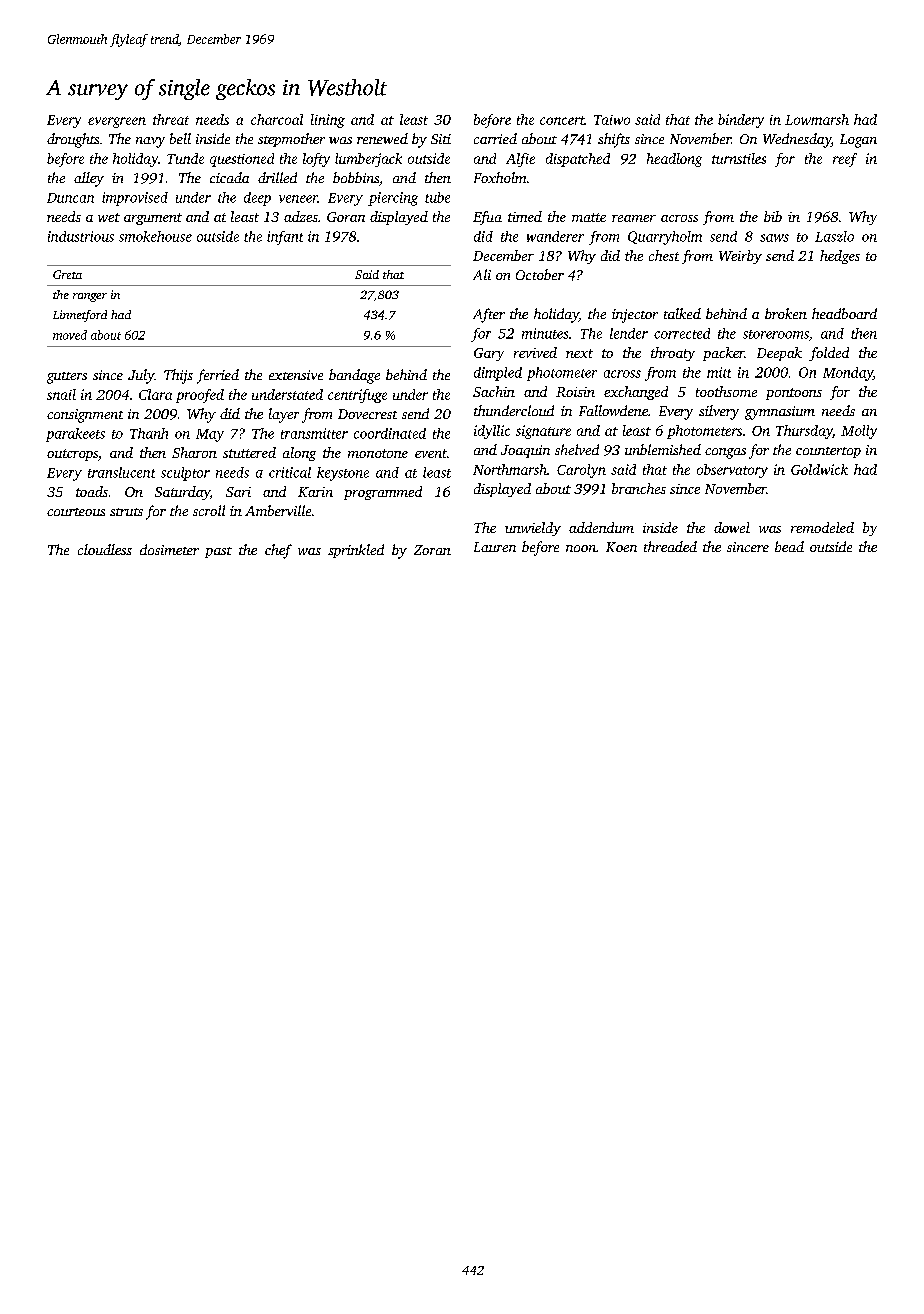 The image size is (924, 1314). I want to click on Logan, so click(858, 141).
